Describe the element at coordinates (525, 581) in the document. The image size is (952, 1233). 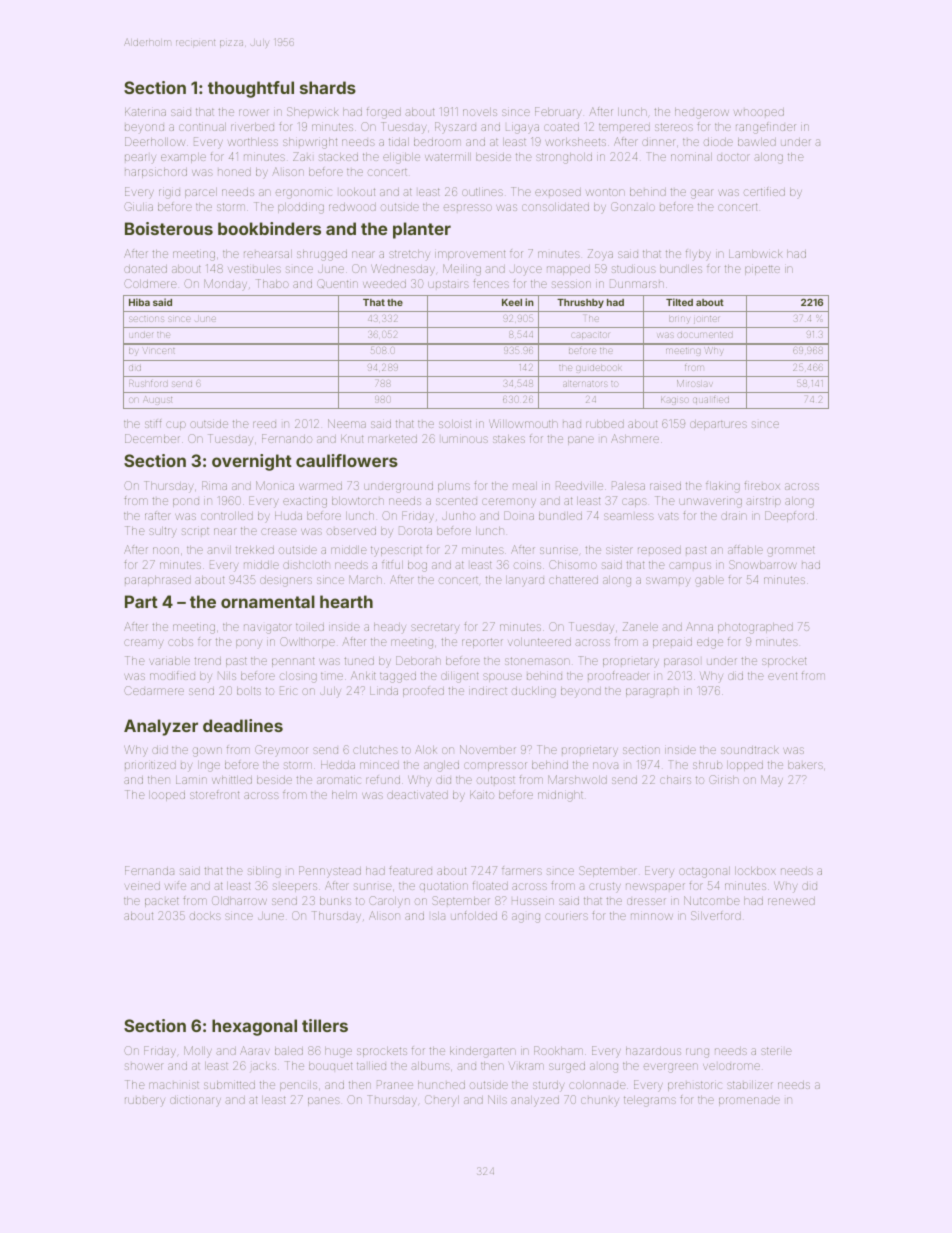
I see `lanyard` at that location.
